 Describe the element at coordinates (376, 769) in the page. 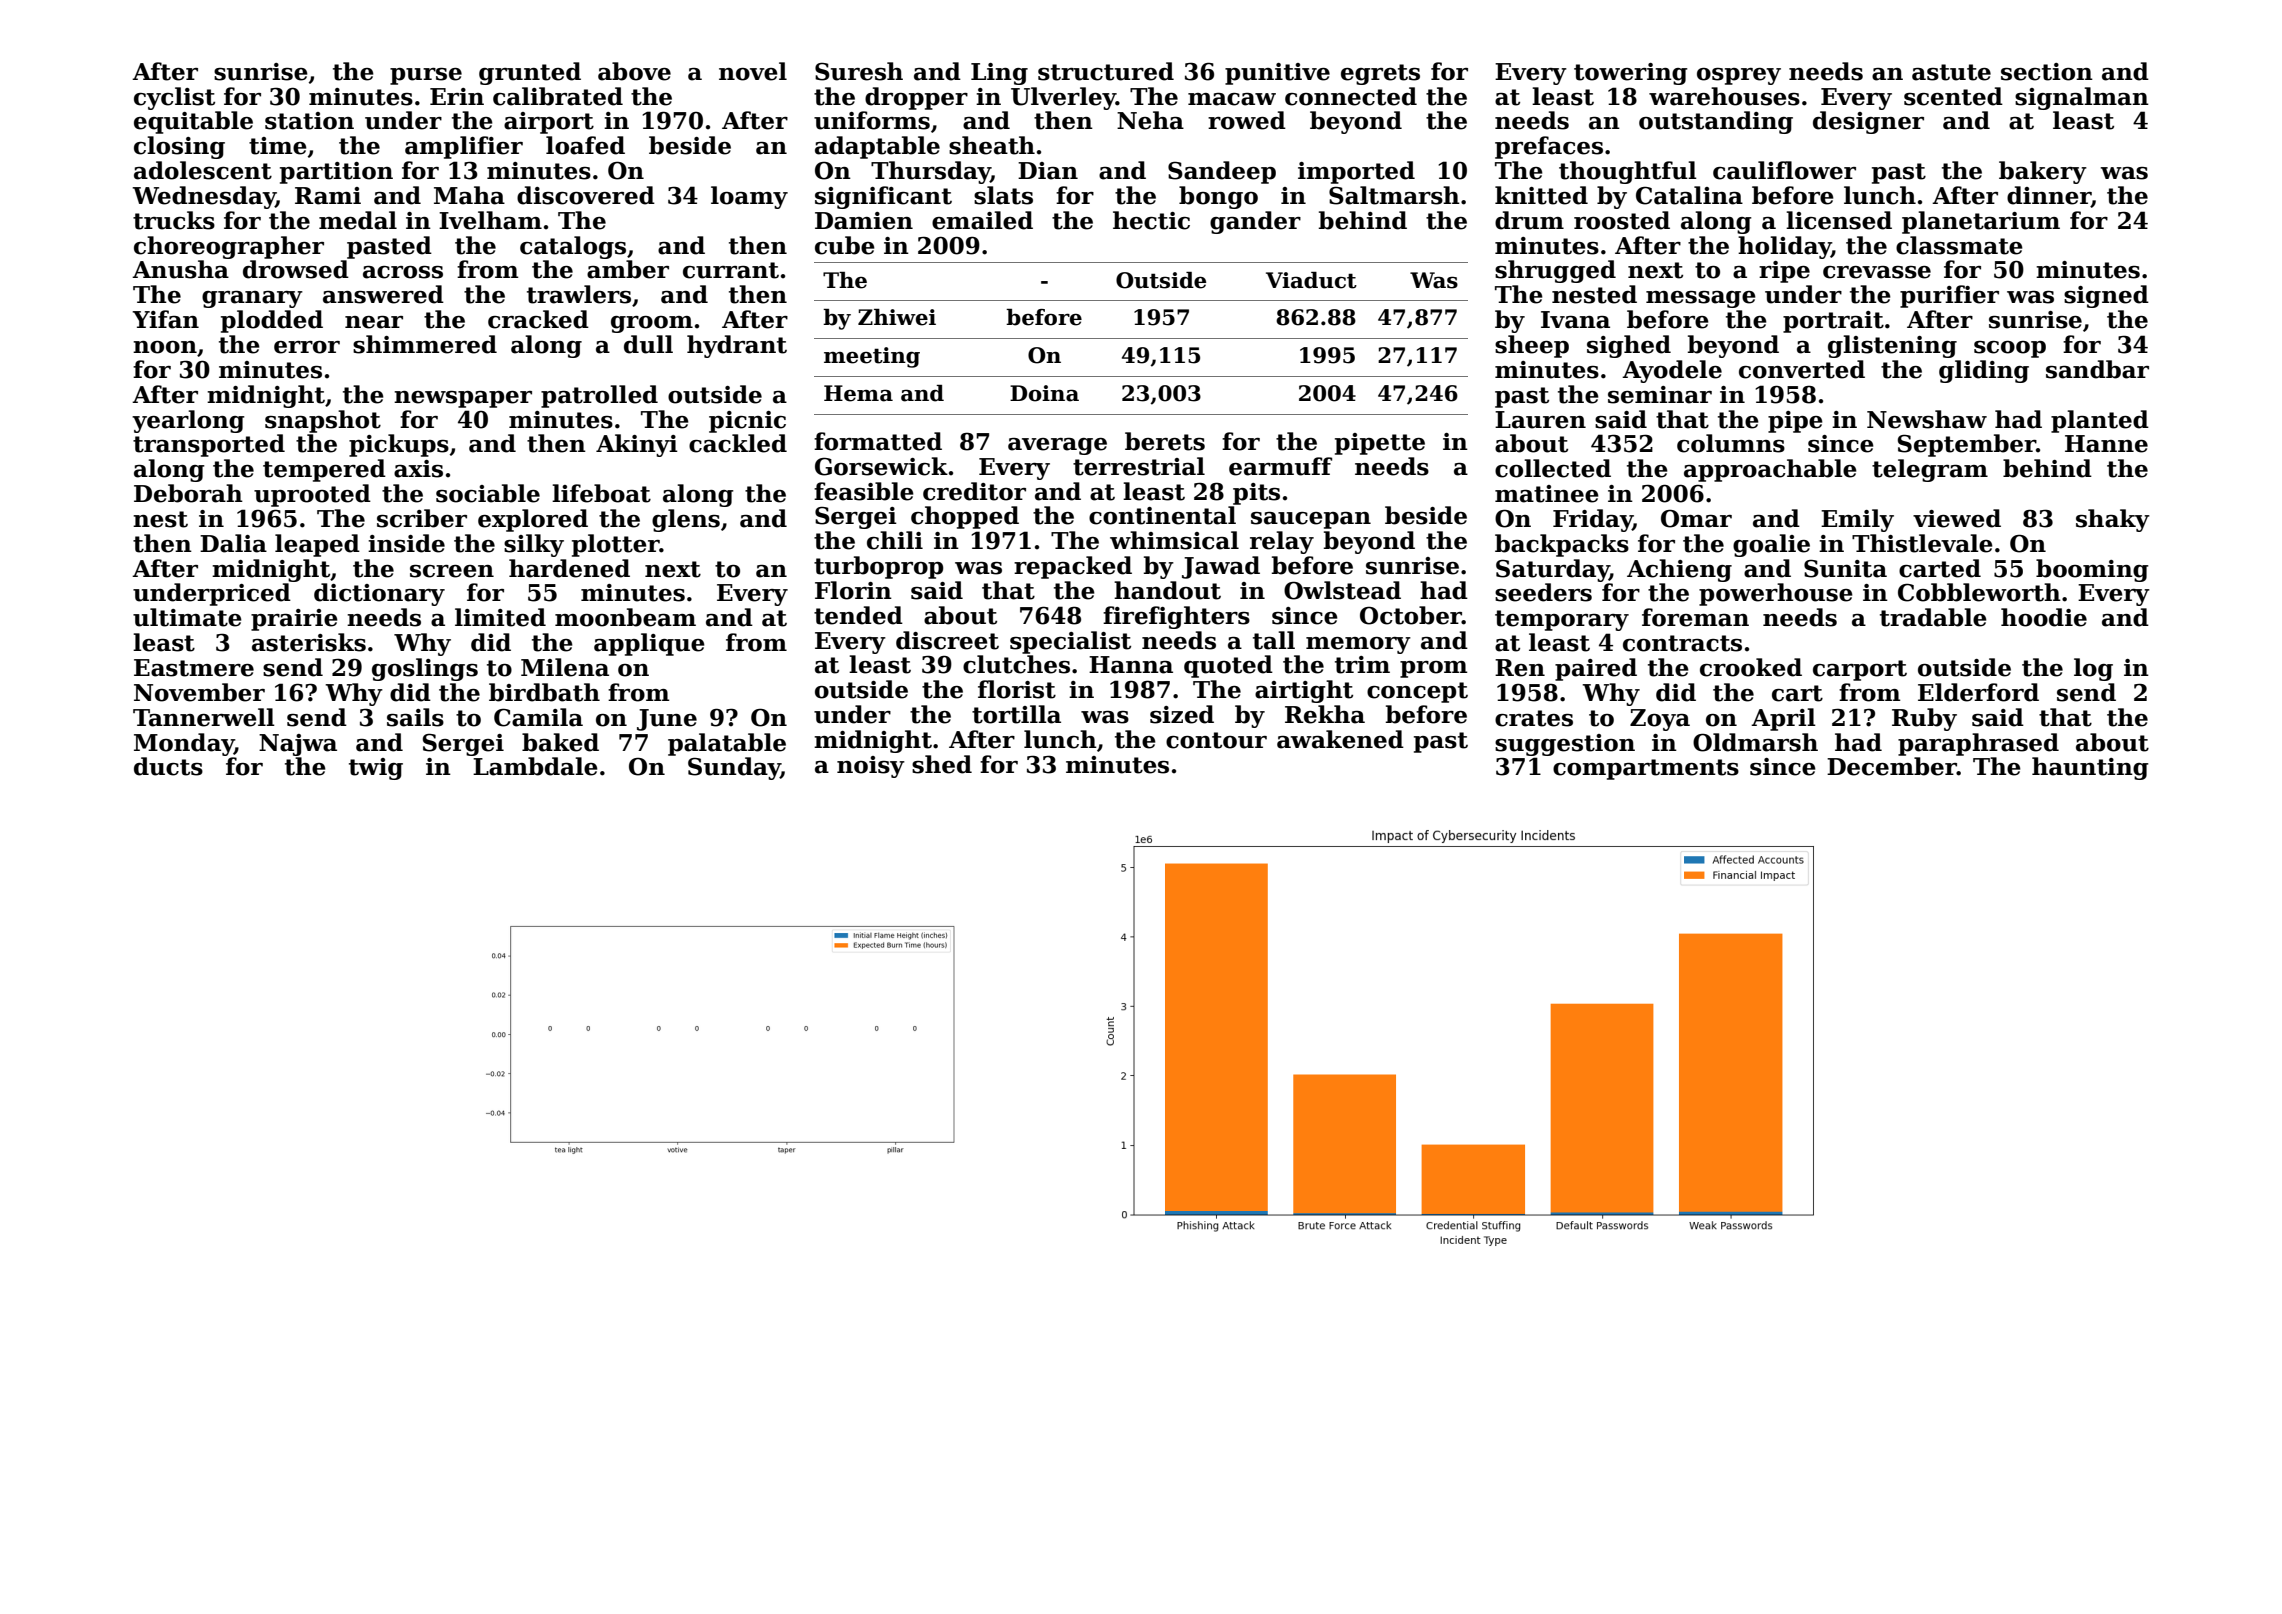

I see `twig` at that location.
